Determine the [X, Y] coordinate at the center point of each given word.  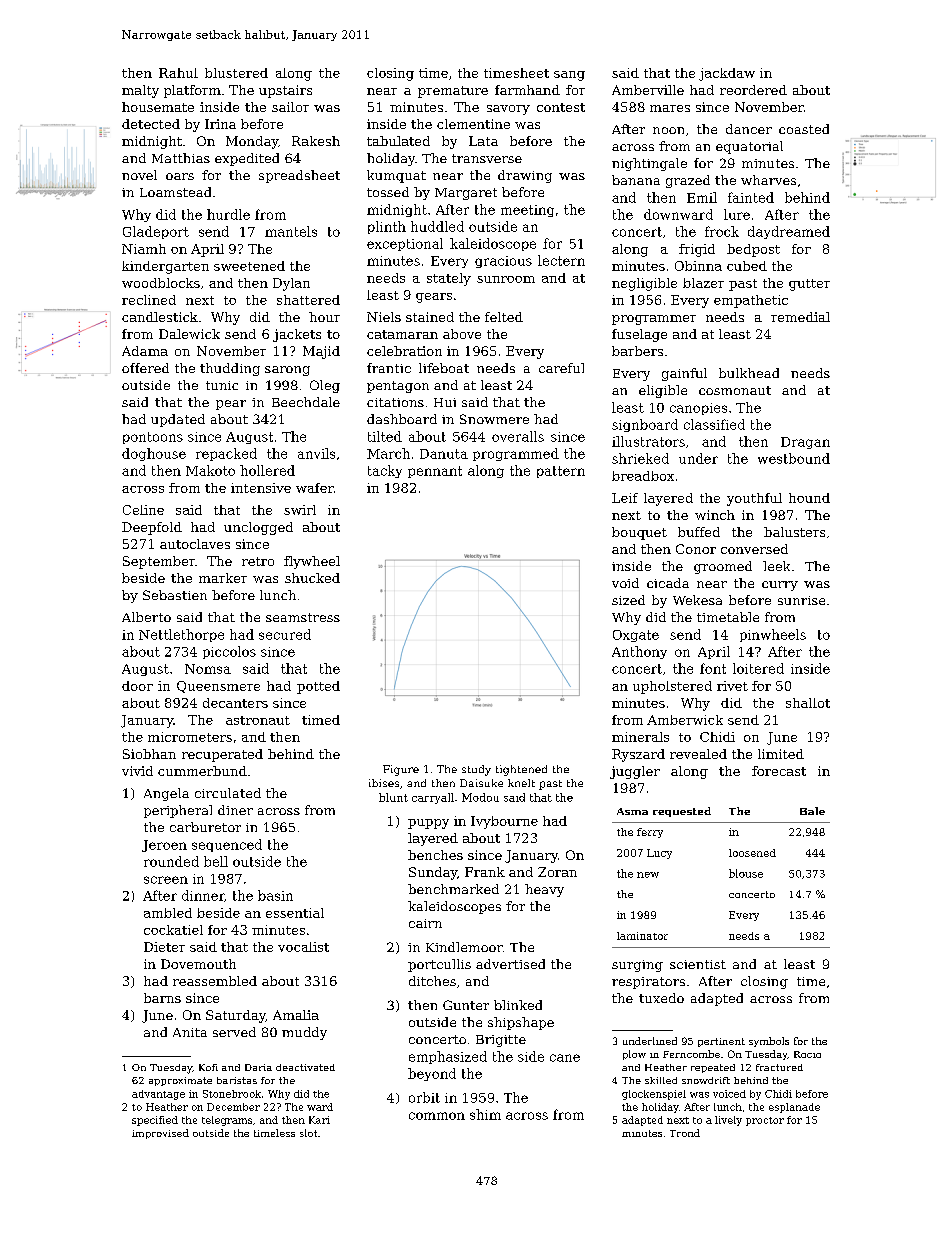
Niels [384, 317]
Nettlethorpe [181, 635]
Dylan [291, 284]
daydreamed [789, 232]
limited [781, 754]
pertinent [721, 1042]
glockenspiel [654, 1095]
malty [140, 91]
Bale [812, 811]
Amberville [648, 90]
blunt [393, 797]
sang [569, 76]
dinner [203, 896]
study [476, 770]
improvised [160, 1134]
